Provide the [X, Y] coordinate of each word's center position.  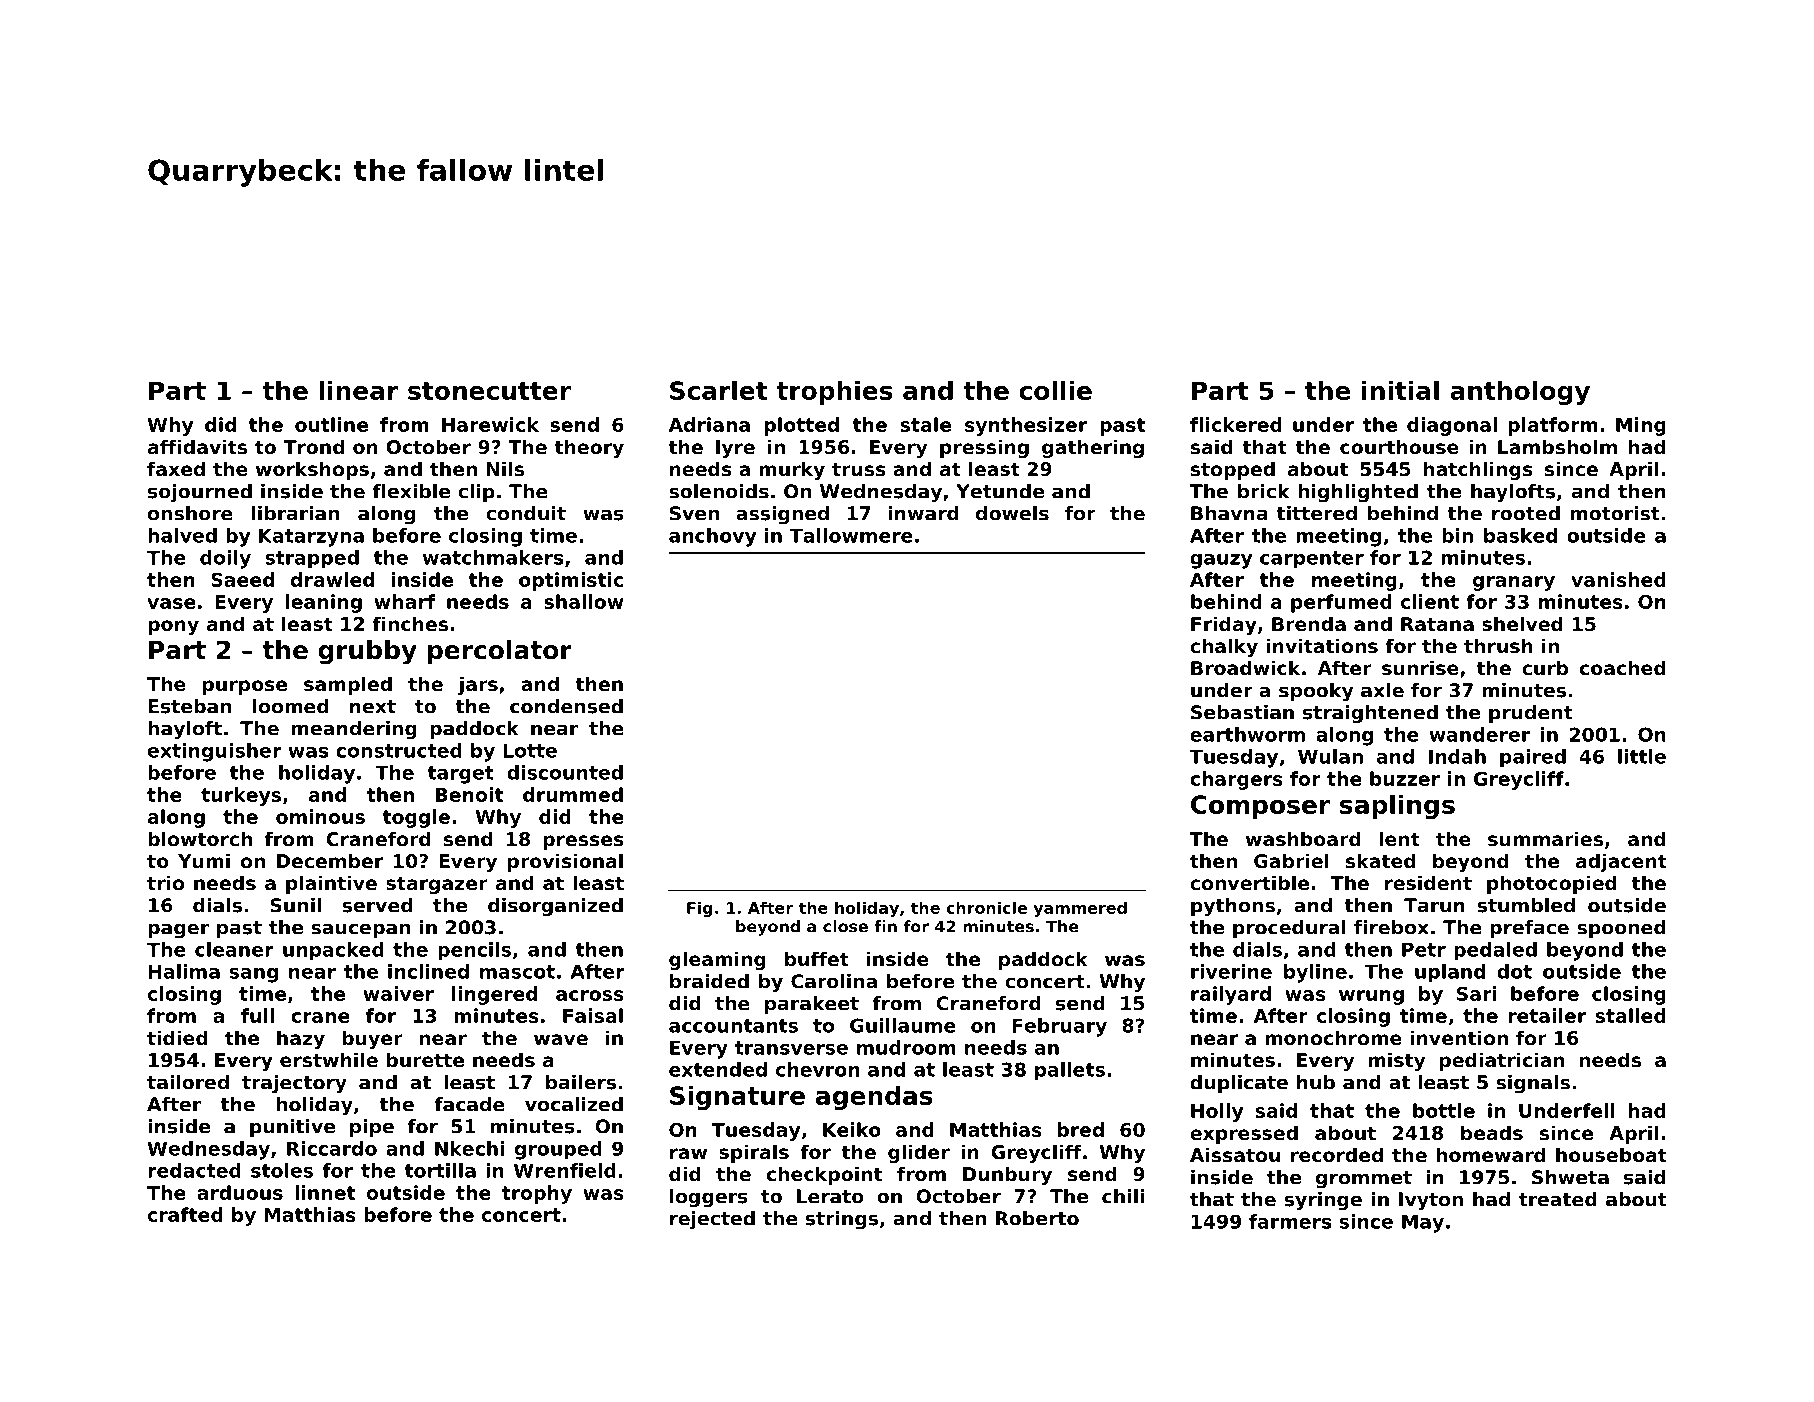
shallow [584, 601]
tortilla [440, 1170]
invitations [1322, 645]
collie [1055, 390]
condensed [566, 706]
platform [1553, 426]
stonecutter [489, 391]
